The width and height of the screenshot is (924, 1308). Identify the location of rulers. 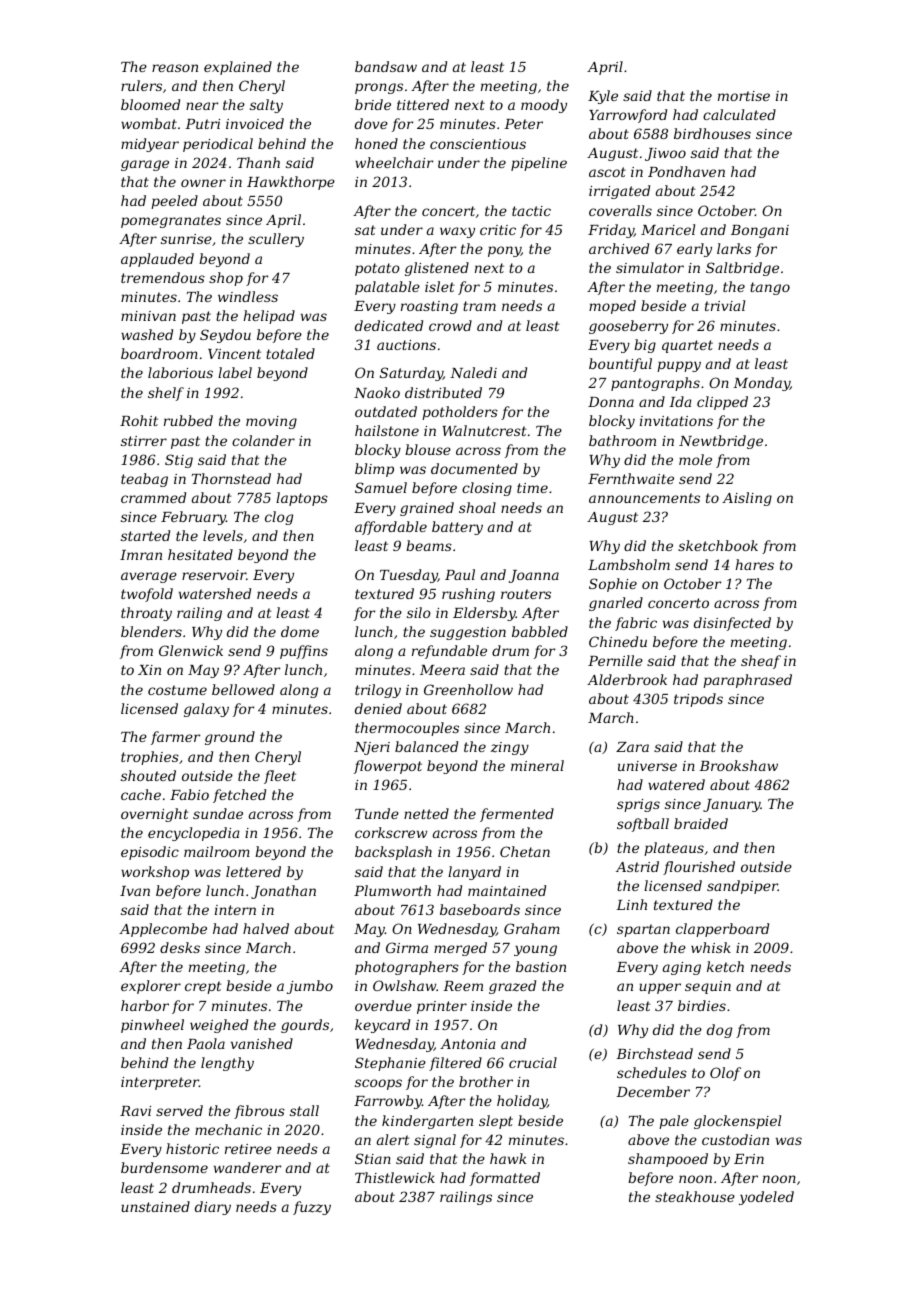
(141, 85).
